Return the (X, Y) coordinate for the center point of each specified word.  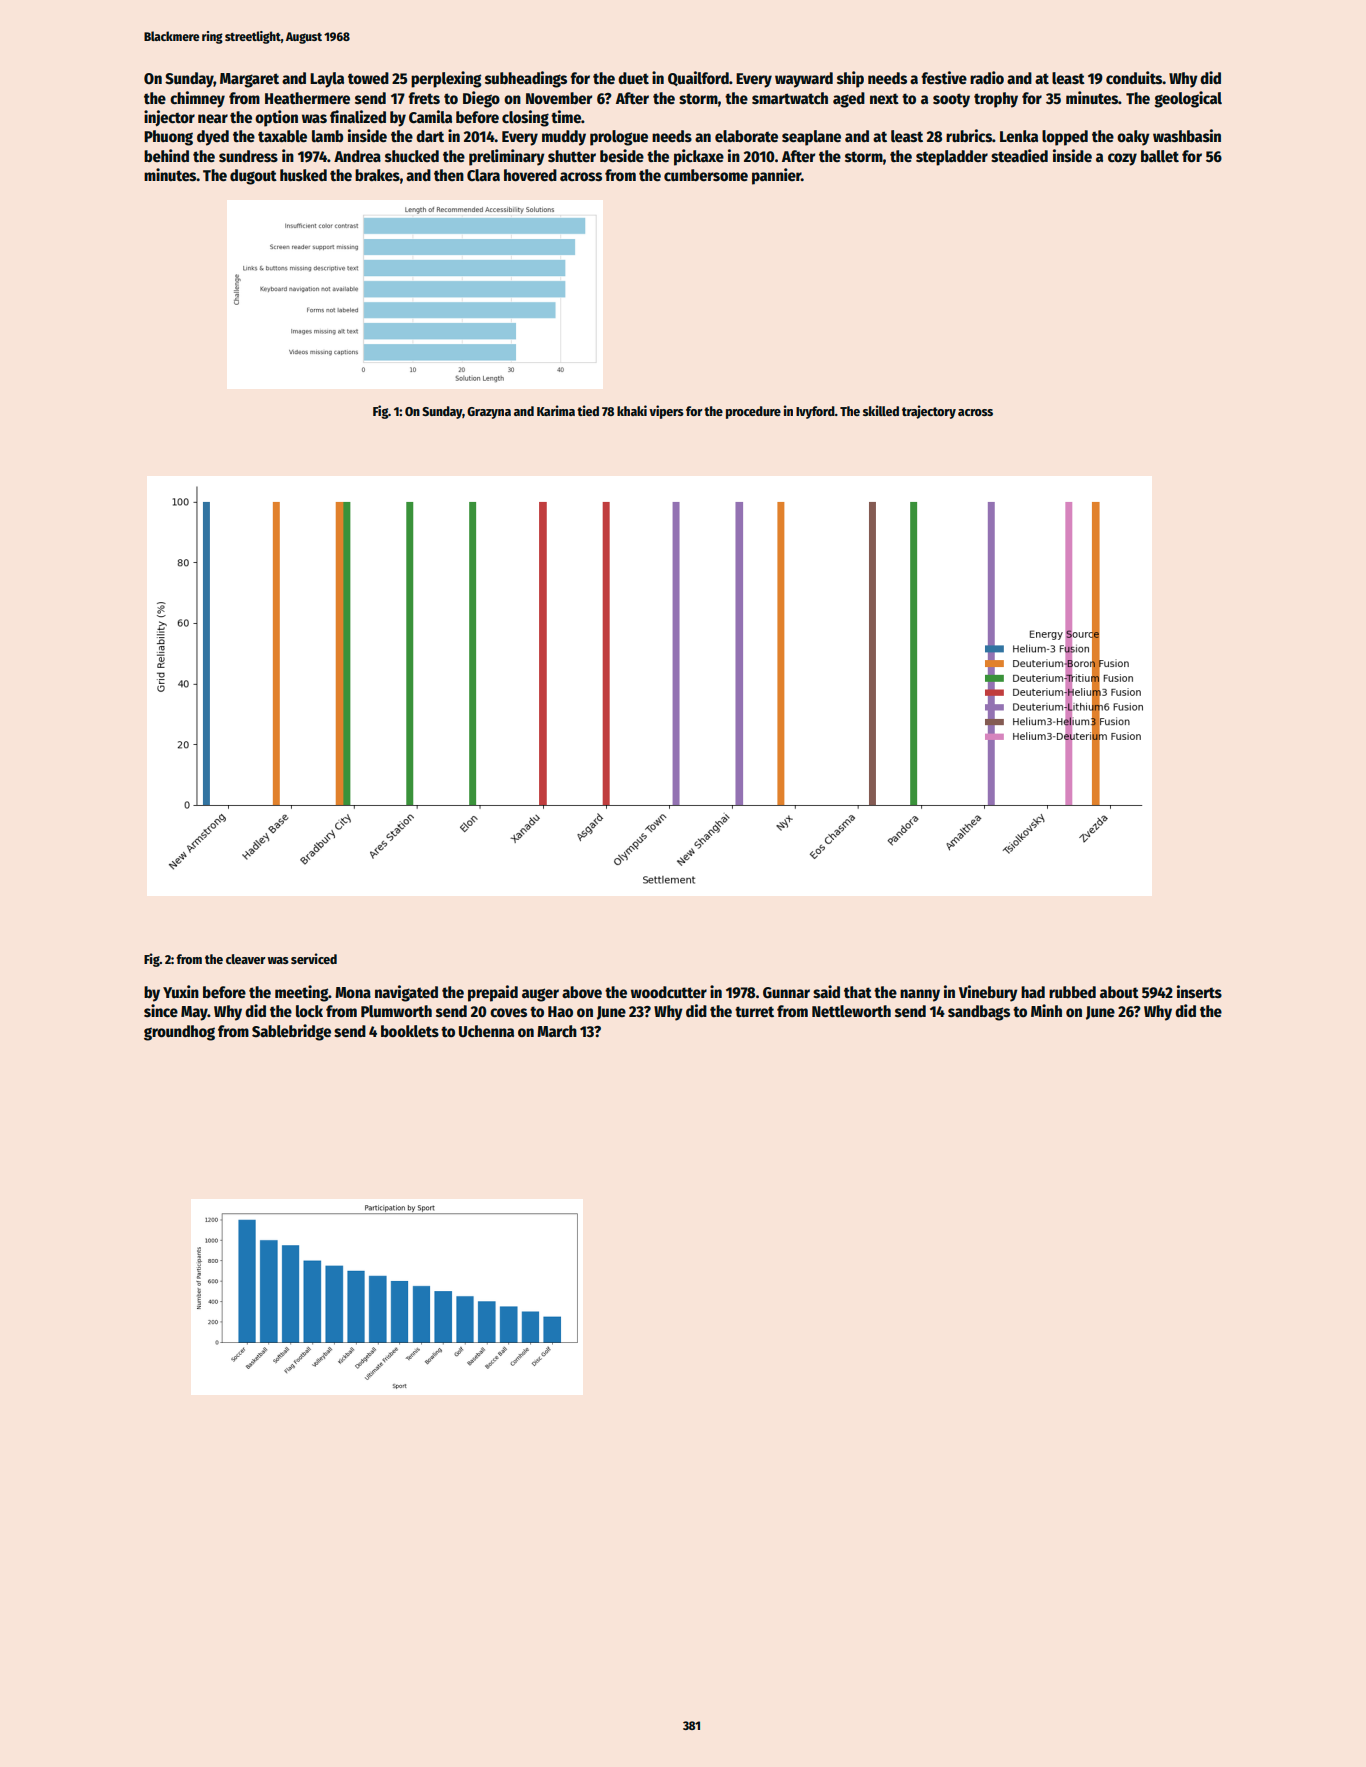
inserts (1199, 992)
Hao (560, 1011)
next (884, 99)
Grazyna (489, 413)
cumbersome (706, 175)
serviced (314, 958)
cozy (1122, 159)
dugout (253, 177)
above (582, 992)
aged (849, 100)
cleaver (246, 959)
